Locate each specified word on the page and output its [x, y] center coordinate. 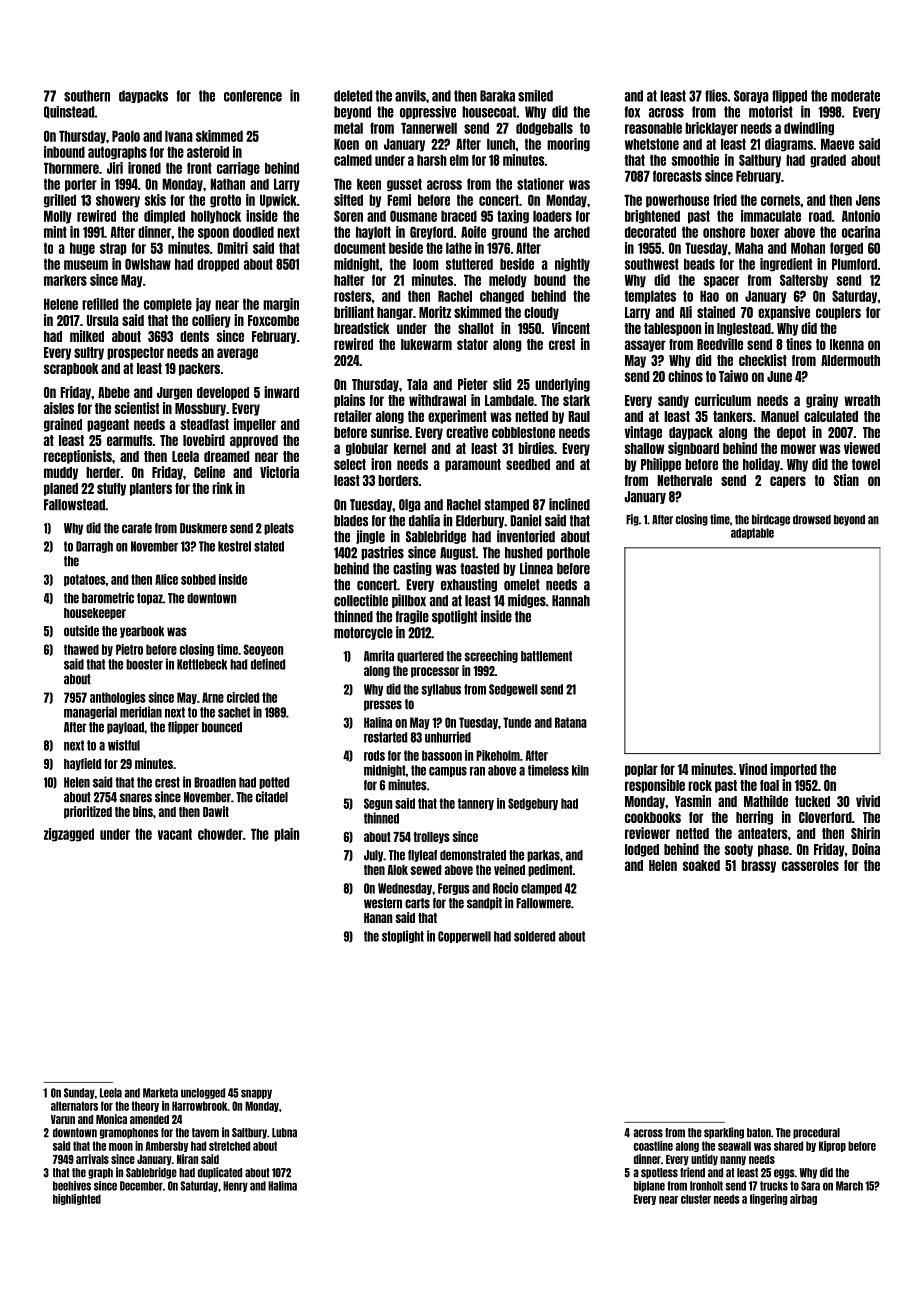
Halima [282, 1186]
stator [472, 344]
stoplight [403, 936]
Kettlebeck [202, 664]
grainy [822, 401]
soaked [701, 865]
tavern [205, 1133]
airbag [803, 1199]
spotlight [454, 617]
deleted [353, 96]
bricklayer [711, 129]
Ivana [179, 136]
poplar [641, 770]
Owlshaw [148, 264]
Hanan [378, 918]
